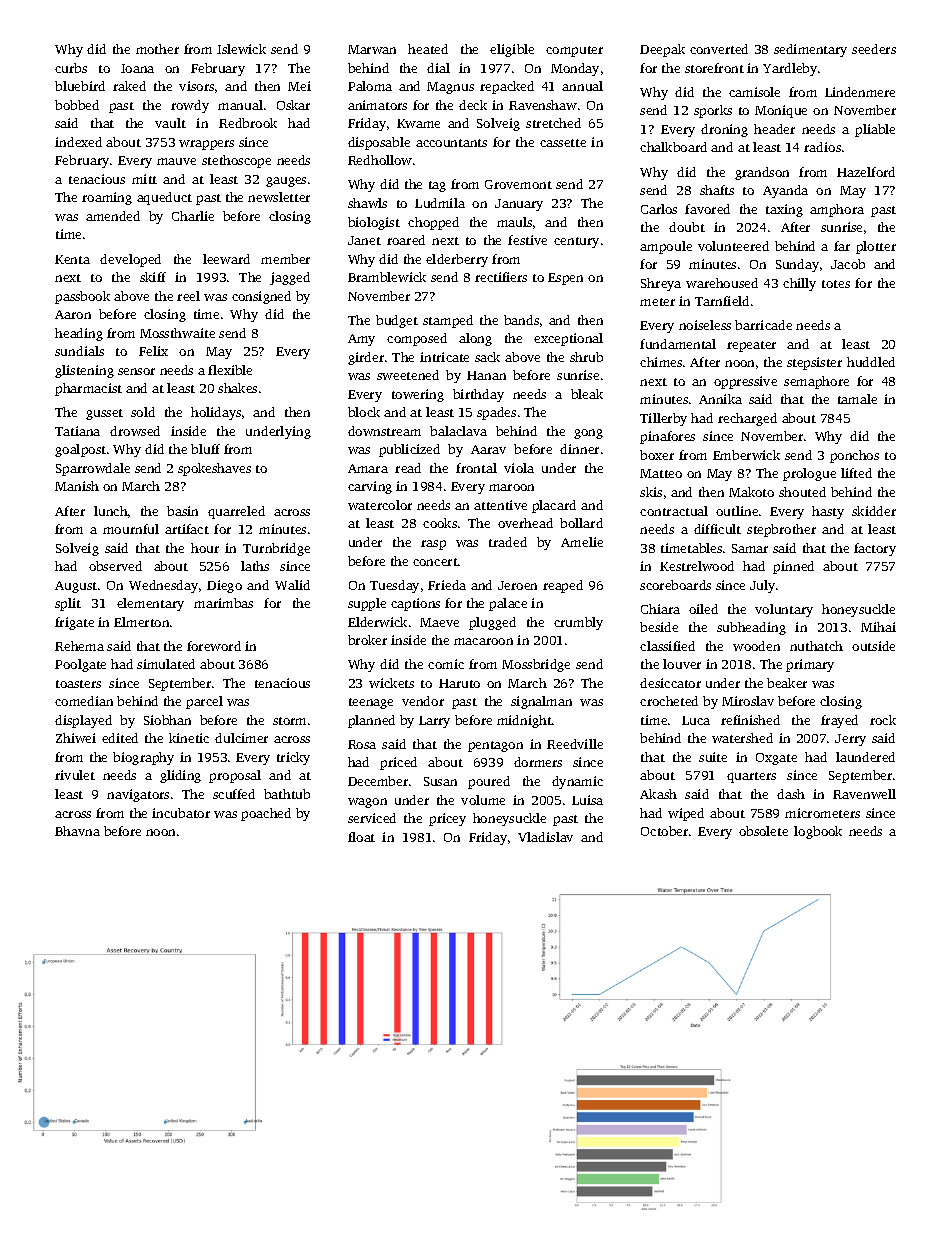 The height and width of the image is (1233, 952). I want to click on Redbrook, so click(248, 123).
